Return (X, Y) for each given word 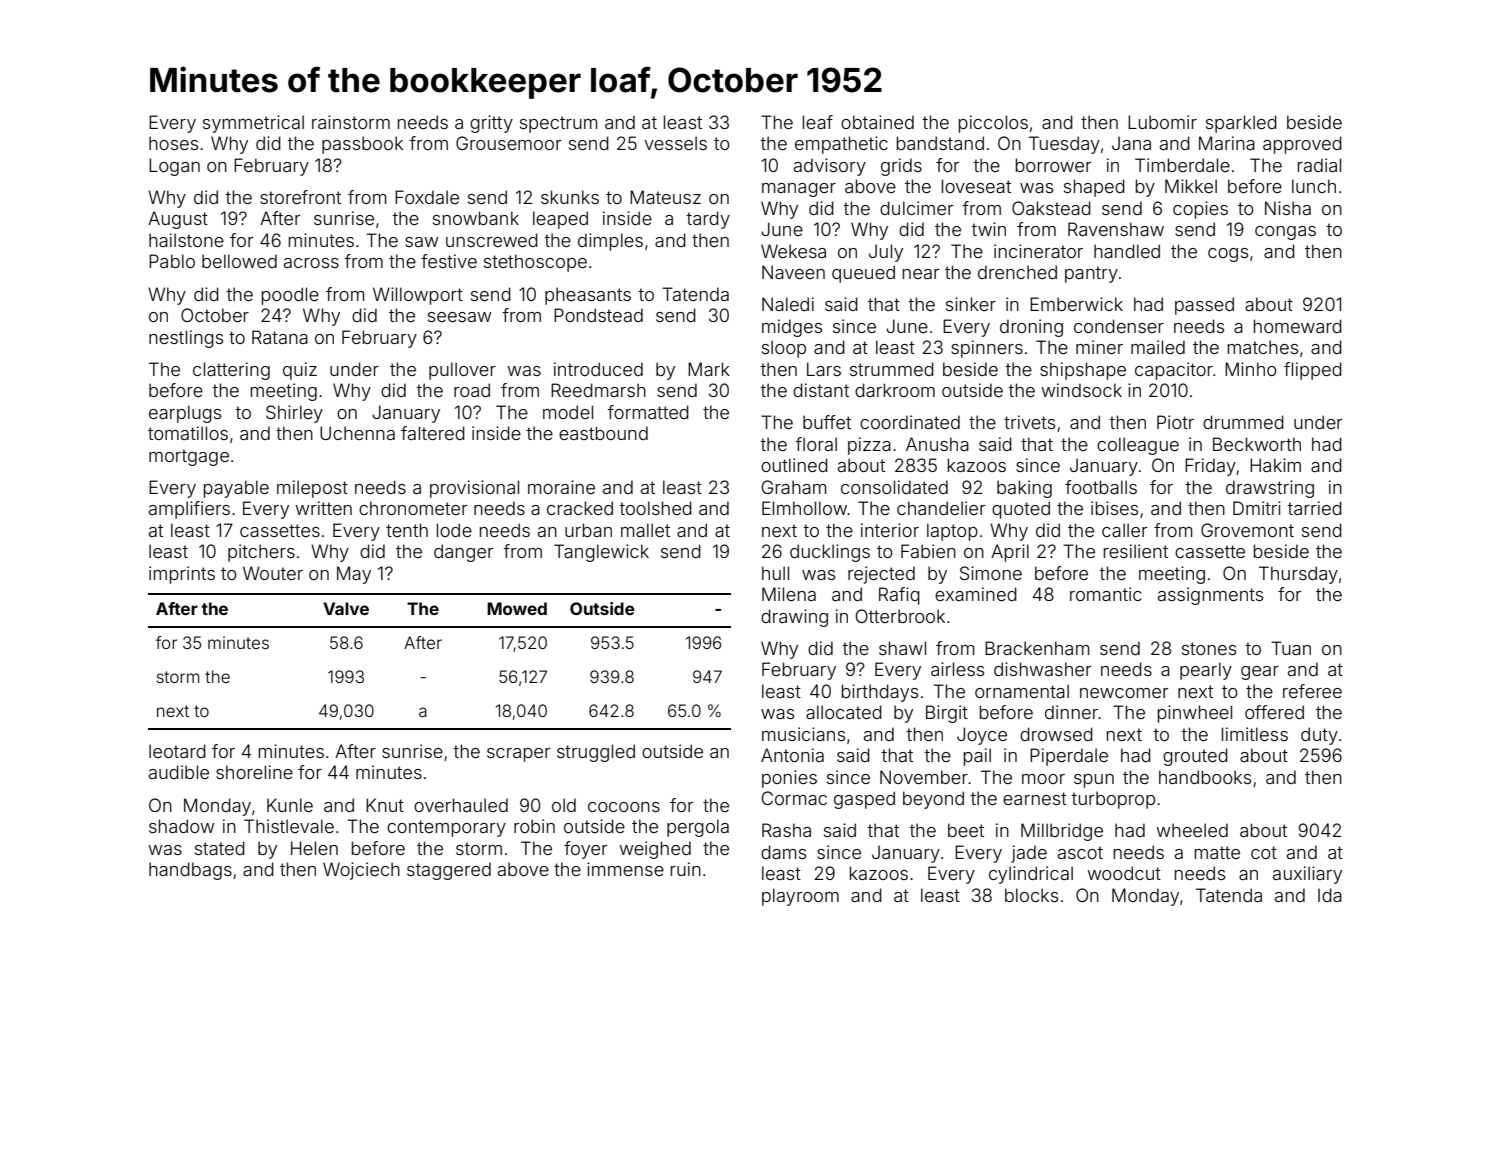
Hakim (1275, 465)
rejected (881, 575)
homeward (1298, 326)
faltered (433, 433)
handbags (190, 871)
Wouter (273, 573)
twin (988, 229)
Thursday (1298, 575)
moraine (561, 487)
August (178, 220)
